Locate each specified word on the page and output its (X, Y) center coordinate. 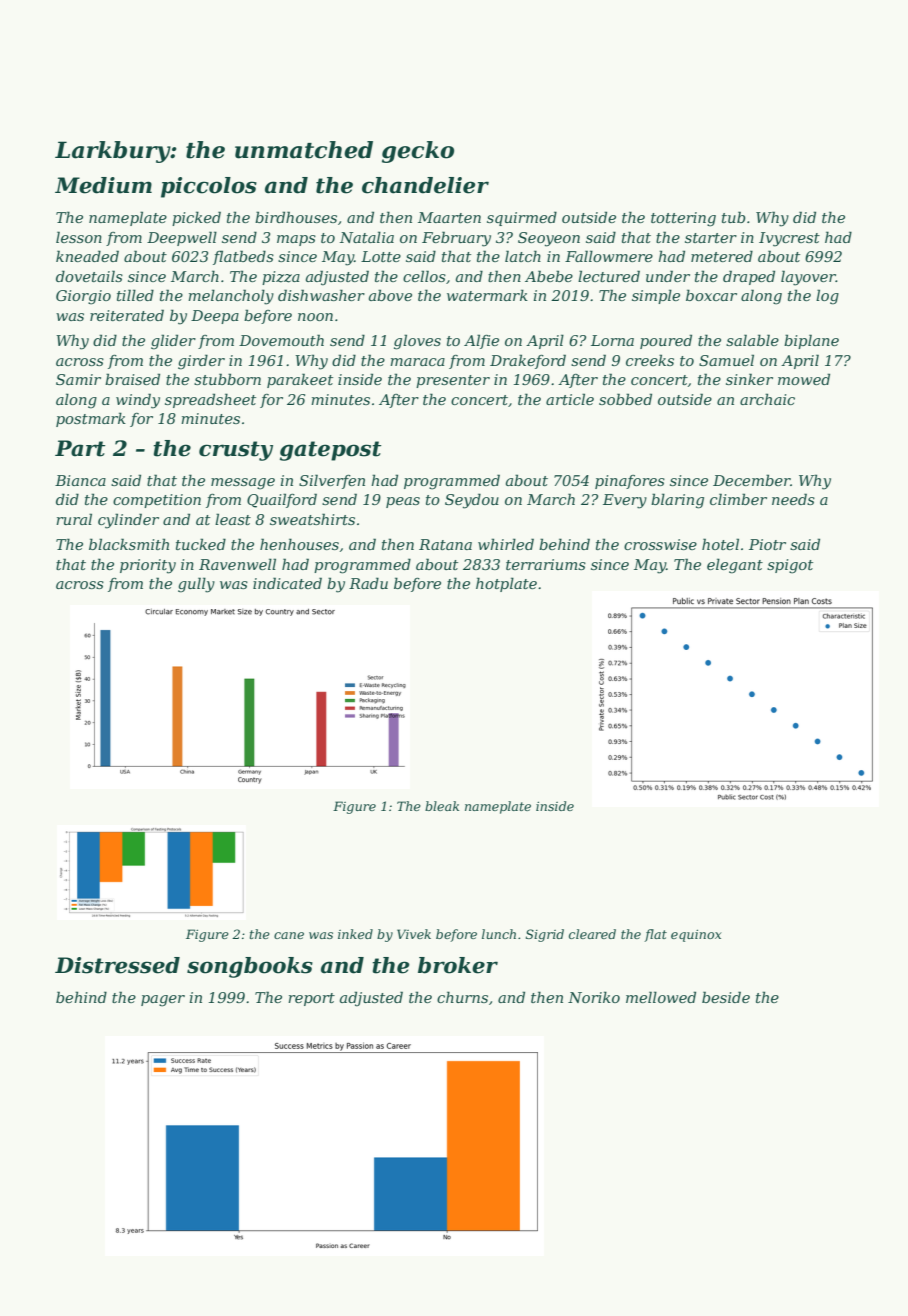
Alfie (481, 341)
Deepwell (182, 238)
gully (196, 585)
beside (726, 997)
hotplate (506, 584)
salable (752, 340)
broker (458, 965)
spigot (790, 566)
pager (163, 1001)
